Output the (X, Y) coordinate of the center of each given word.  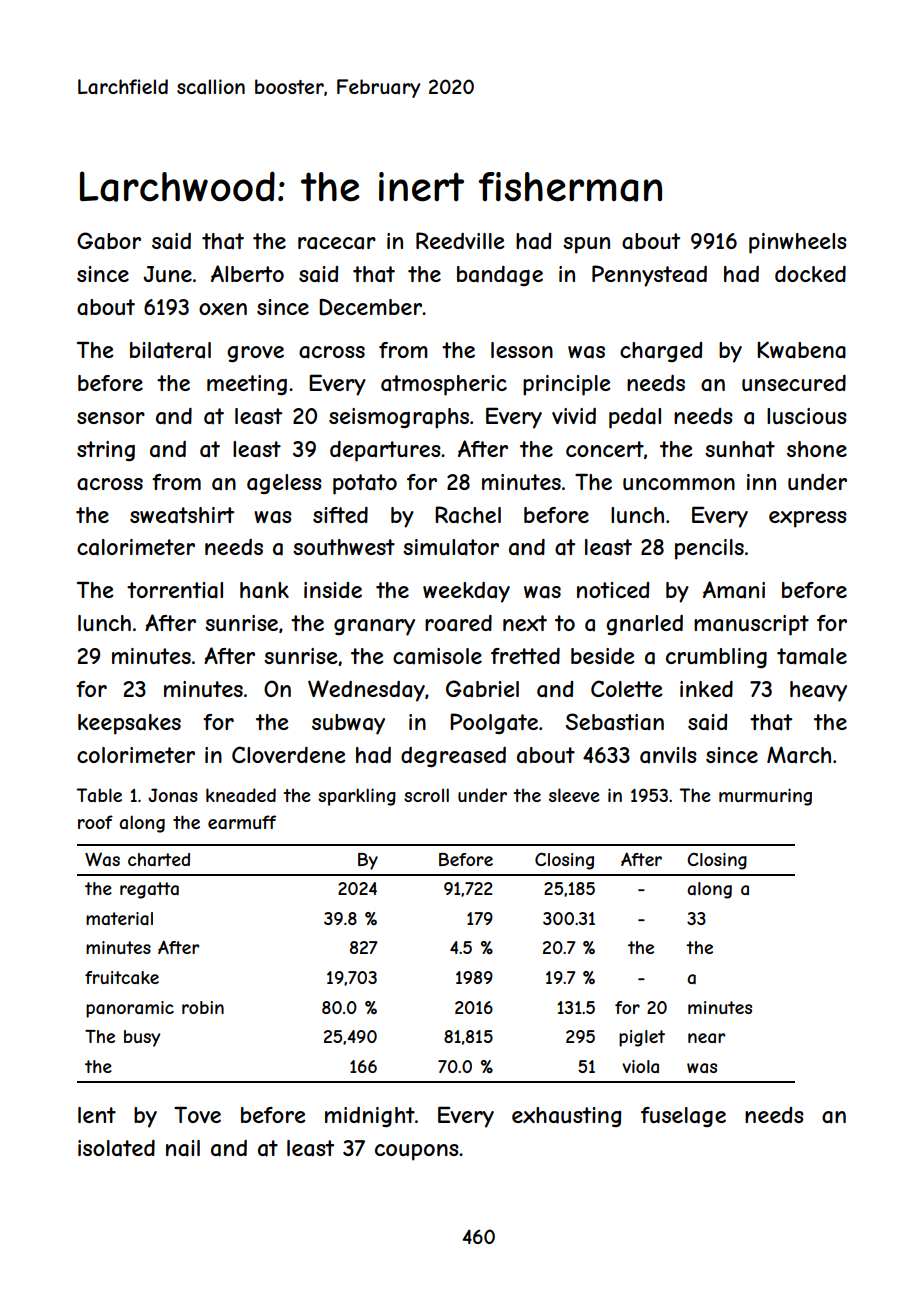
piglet (642, 1038)
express (808, 519)
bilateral (170, 350)
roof (95, 822)
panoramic (130, 1009)
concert (605, 449)
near (706, 1038)
